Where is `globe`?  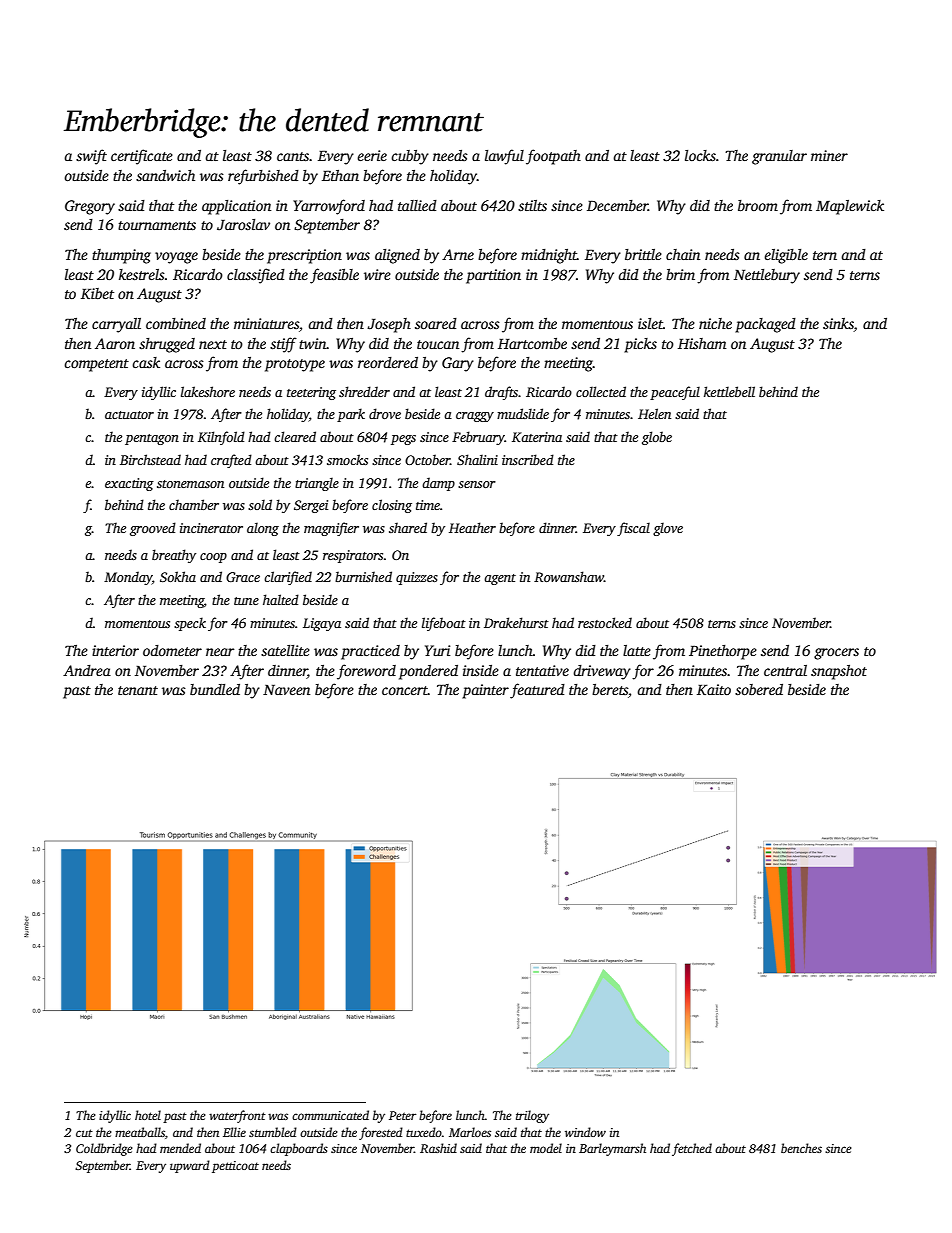 globe is located at coordinates (657, 438).
